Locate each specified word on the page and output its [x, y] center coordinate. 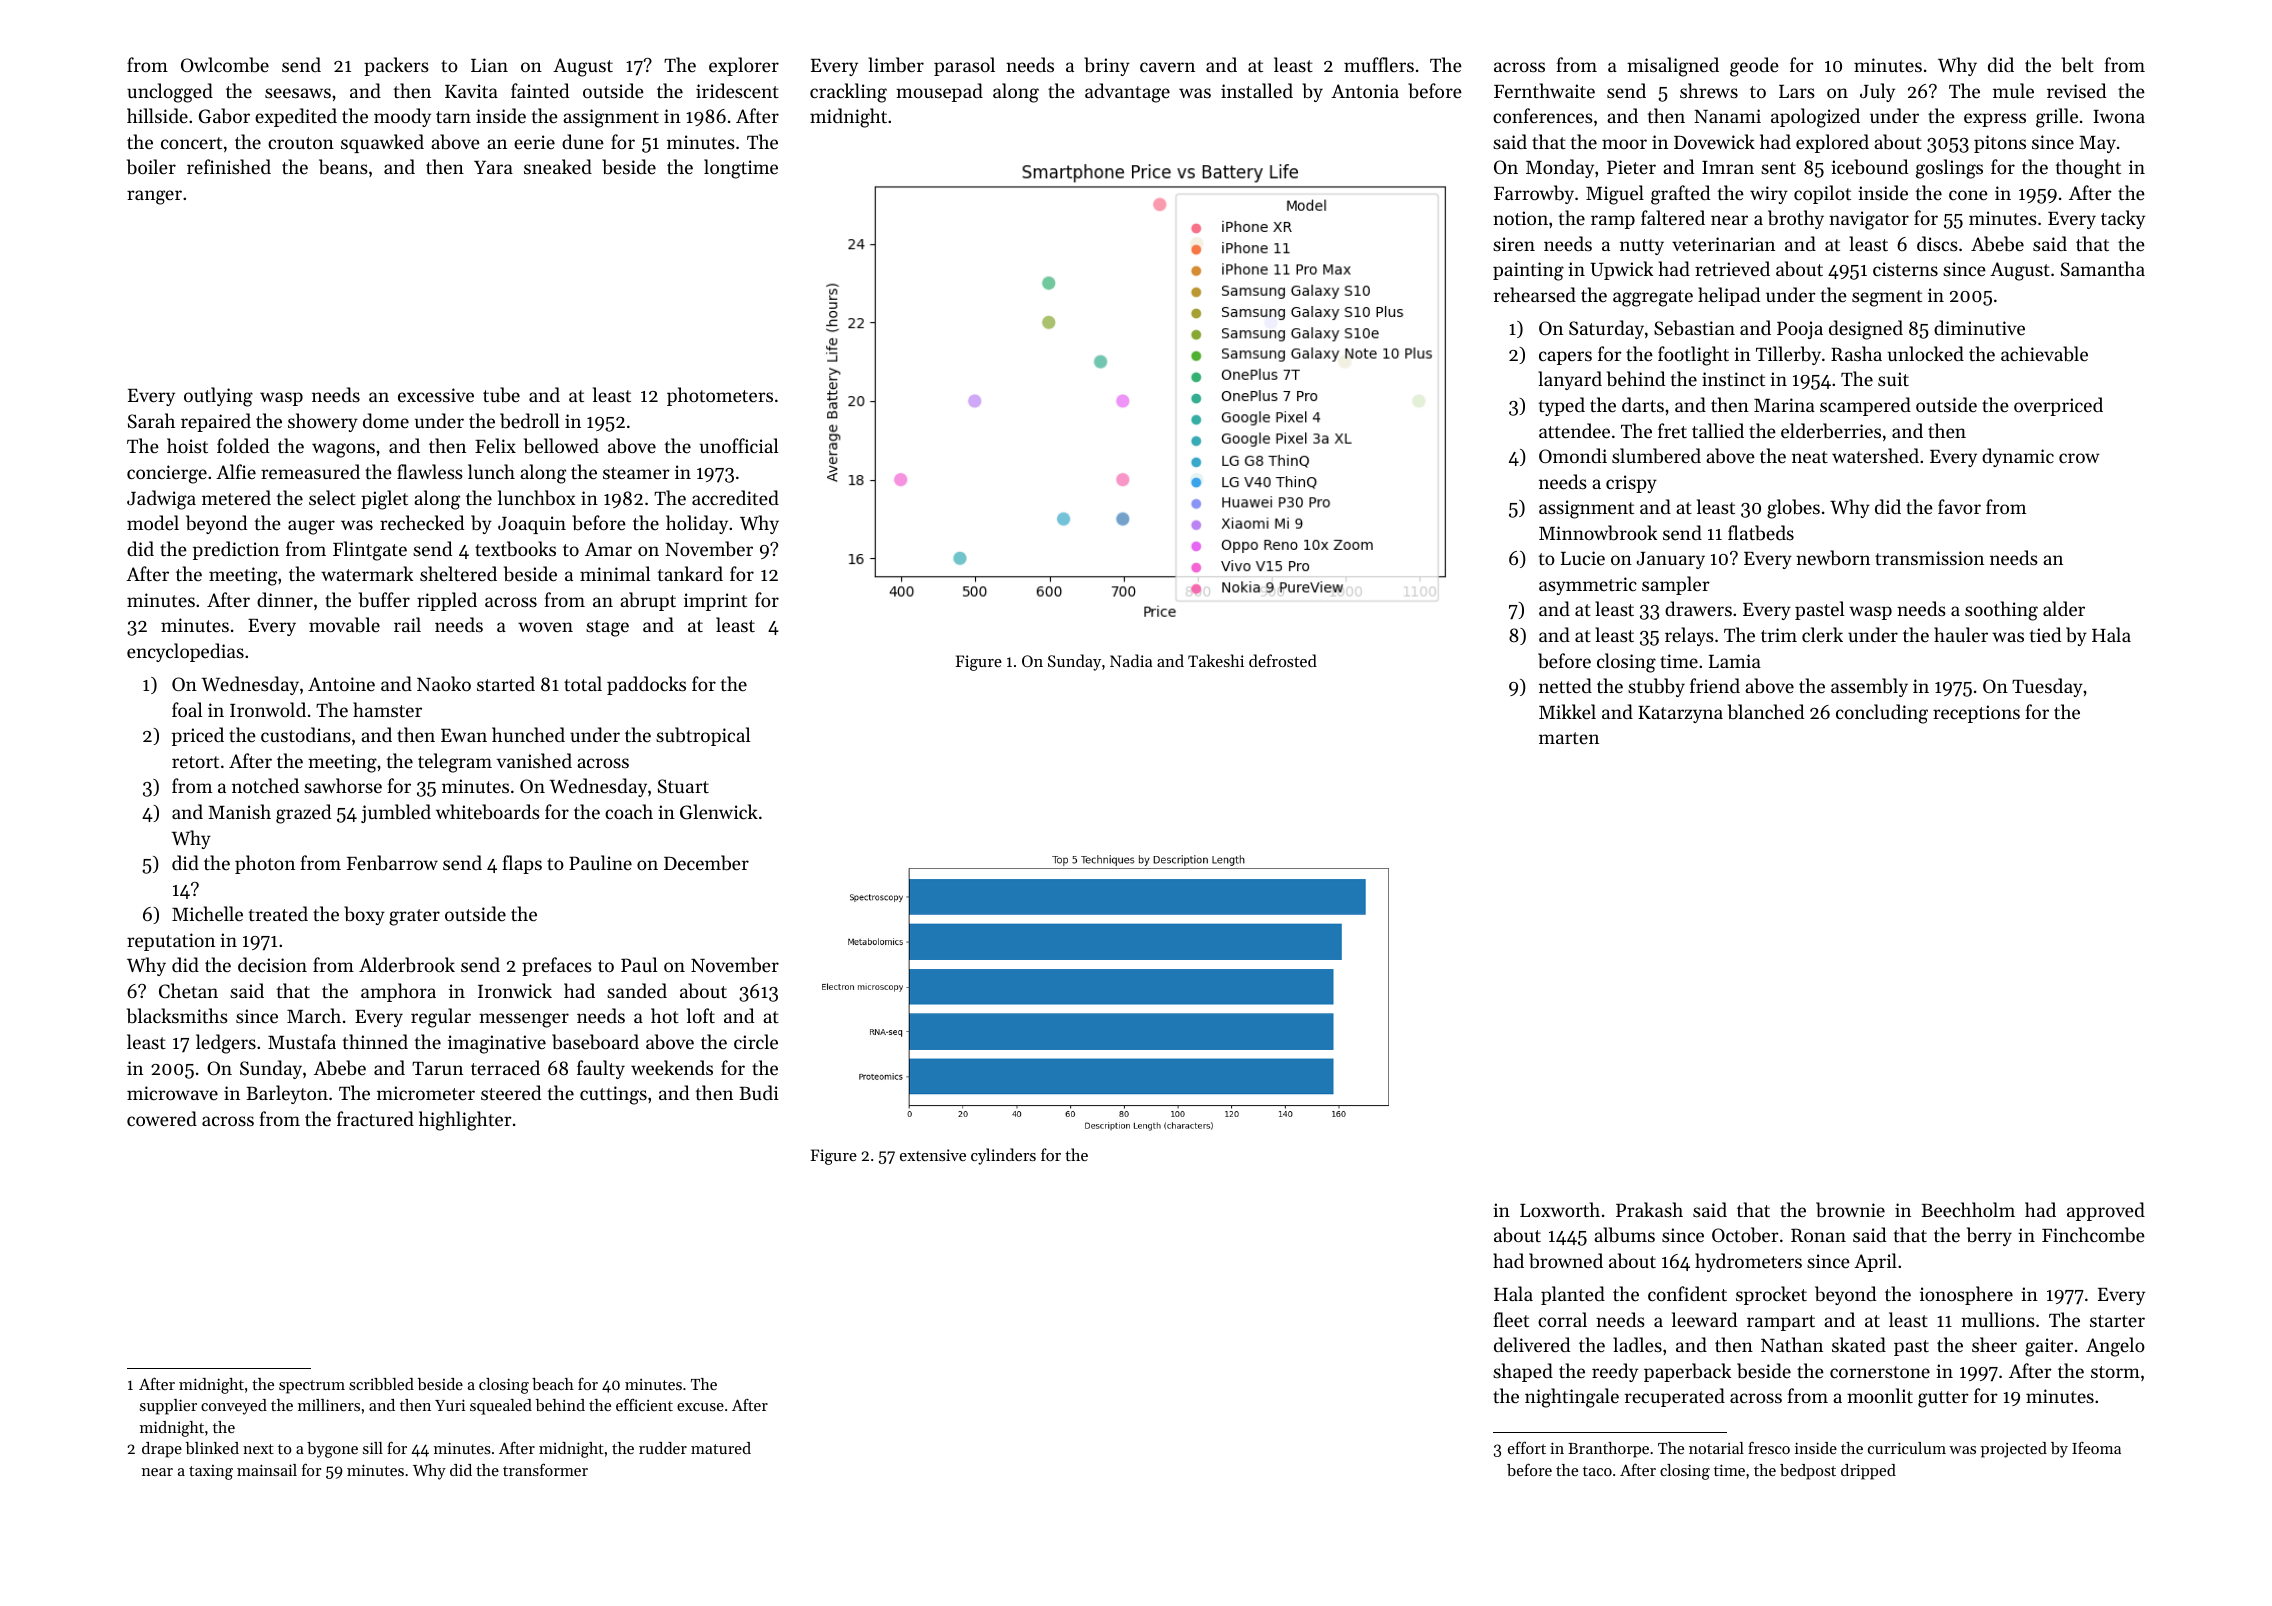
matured [721, 1448]
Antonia [1365, 91]
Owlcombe [225, 64]
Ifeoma [2096, 1447]
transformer [545, 1469]
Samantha [2103, 269]
